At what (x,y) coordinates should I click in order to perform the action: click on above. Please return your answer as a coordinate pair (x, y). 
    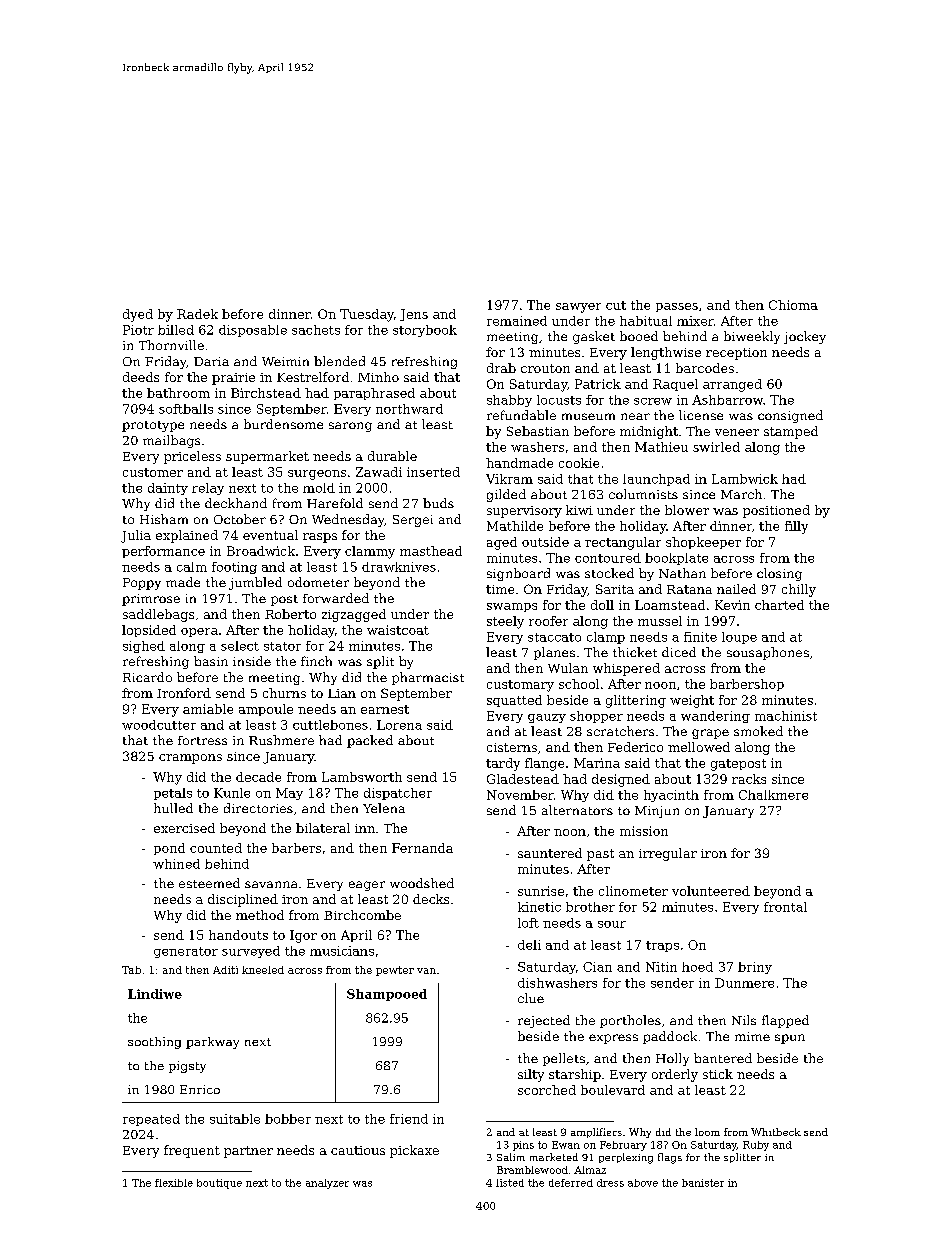
    Looking at the image, I should click on (643, 1183).
